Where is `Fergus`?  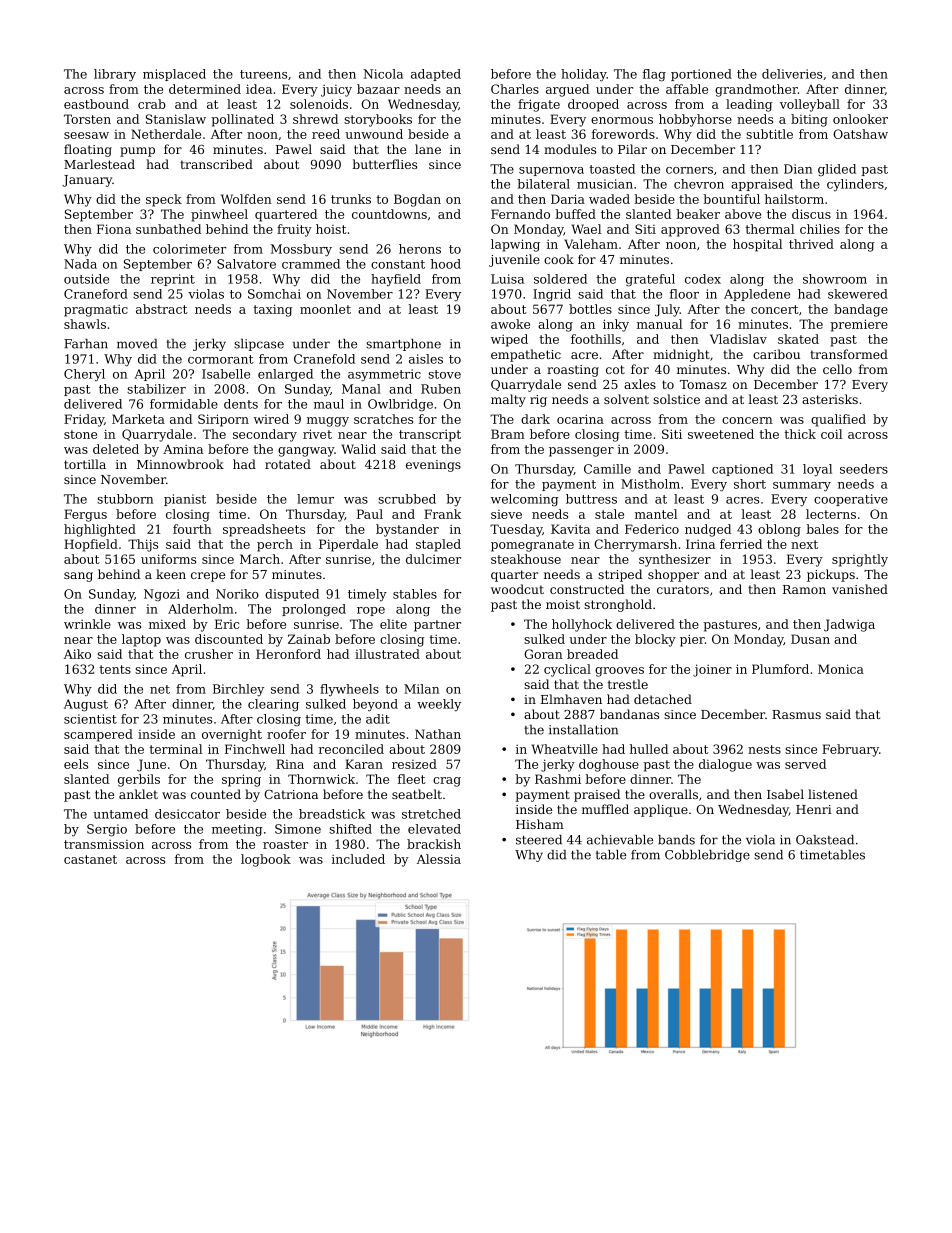
Fergus is located at coordinates (85, 515).
